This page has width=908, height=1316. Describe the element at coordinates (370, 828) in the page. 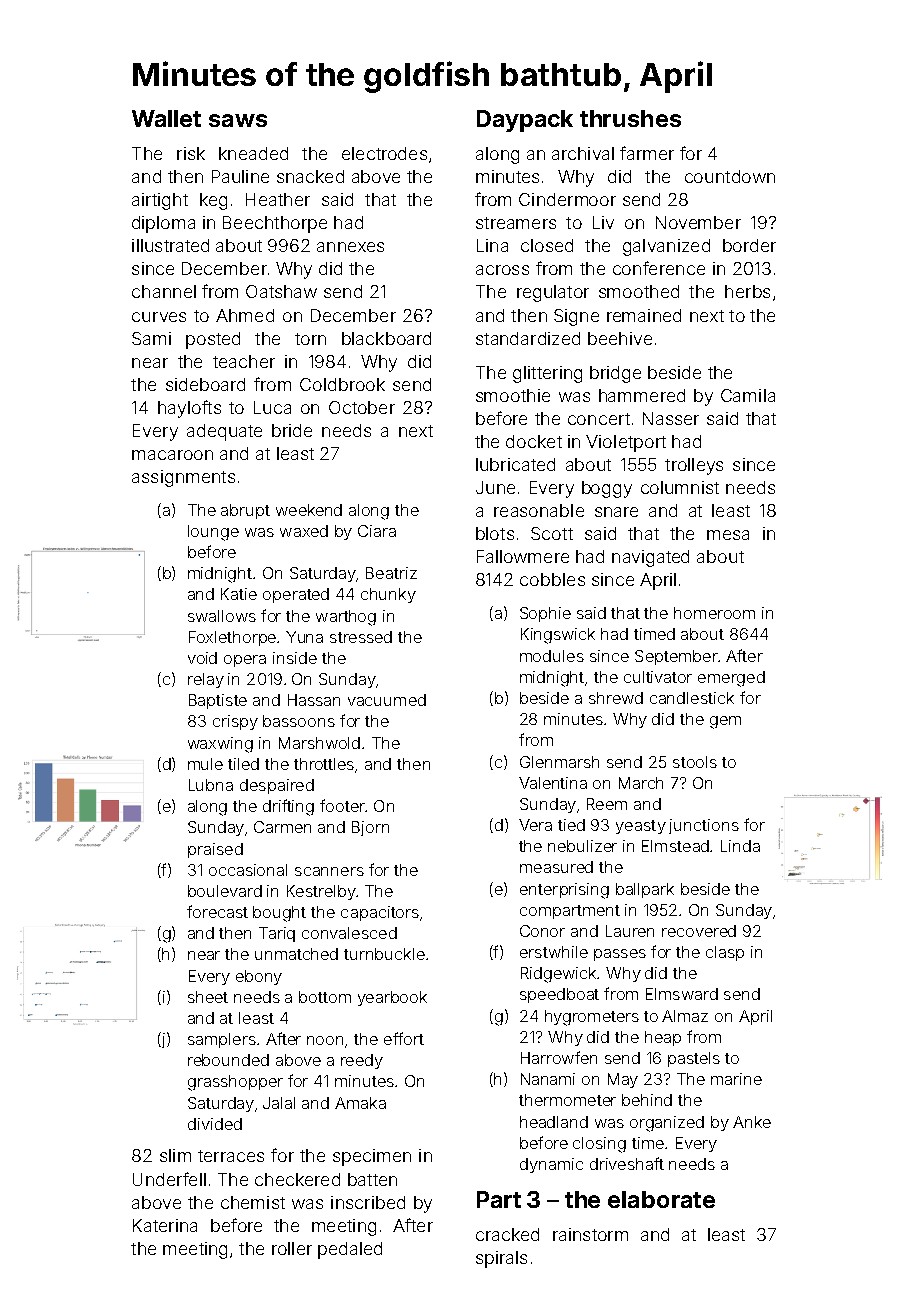

I see `Bjorn` at that location.
